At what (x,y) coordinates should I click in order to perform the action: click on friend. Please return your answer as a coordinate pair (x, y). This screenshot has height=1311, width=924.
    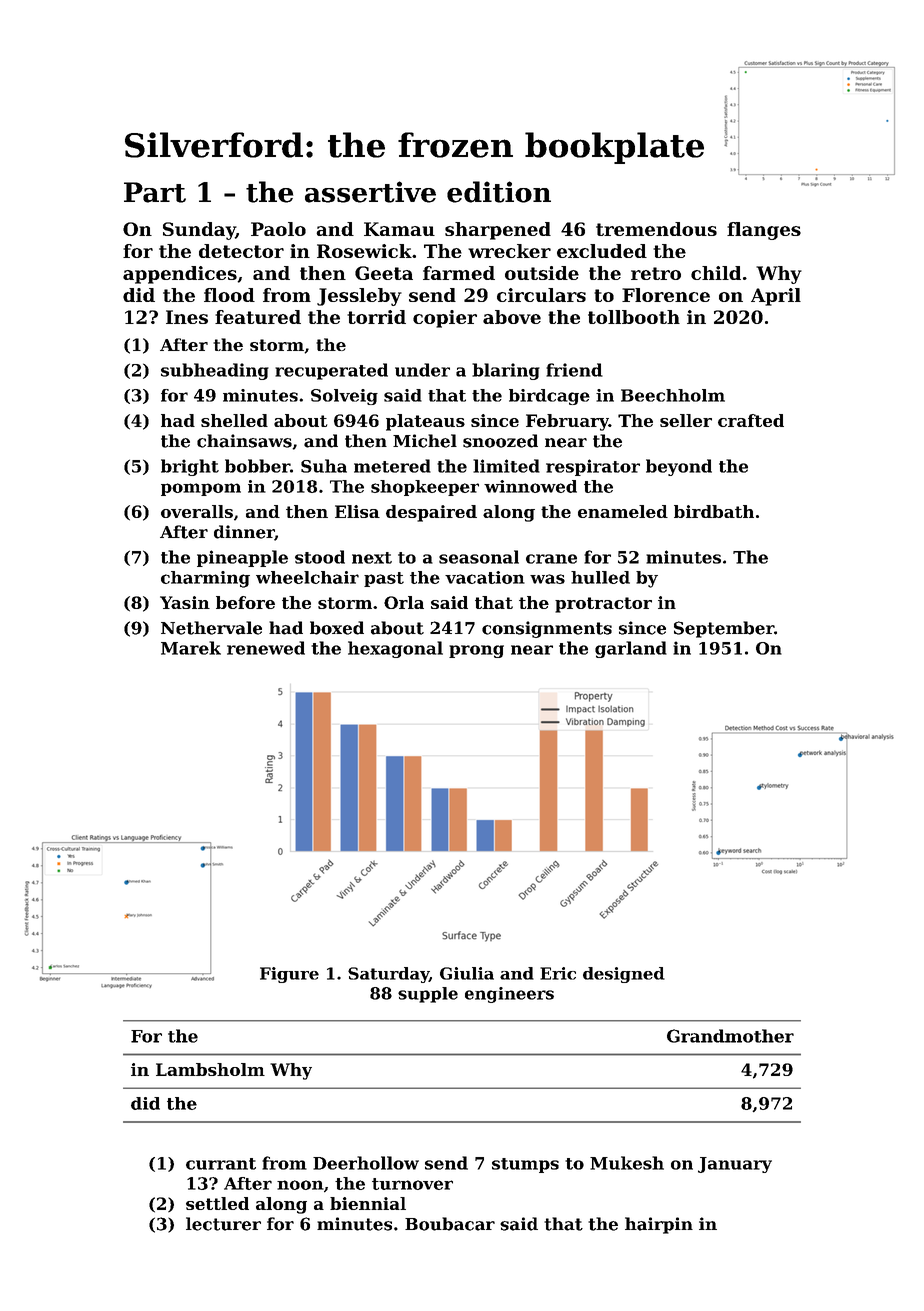
    Looking at the image, I should click on (574, 370).
